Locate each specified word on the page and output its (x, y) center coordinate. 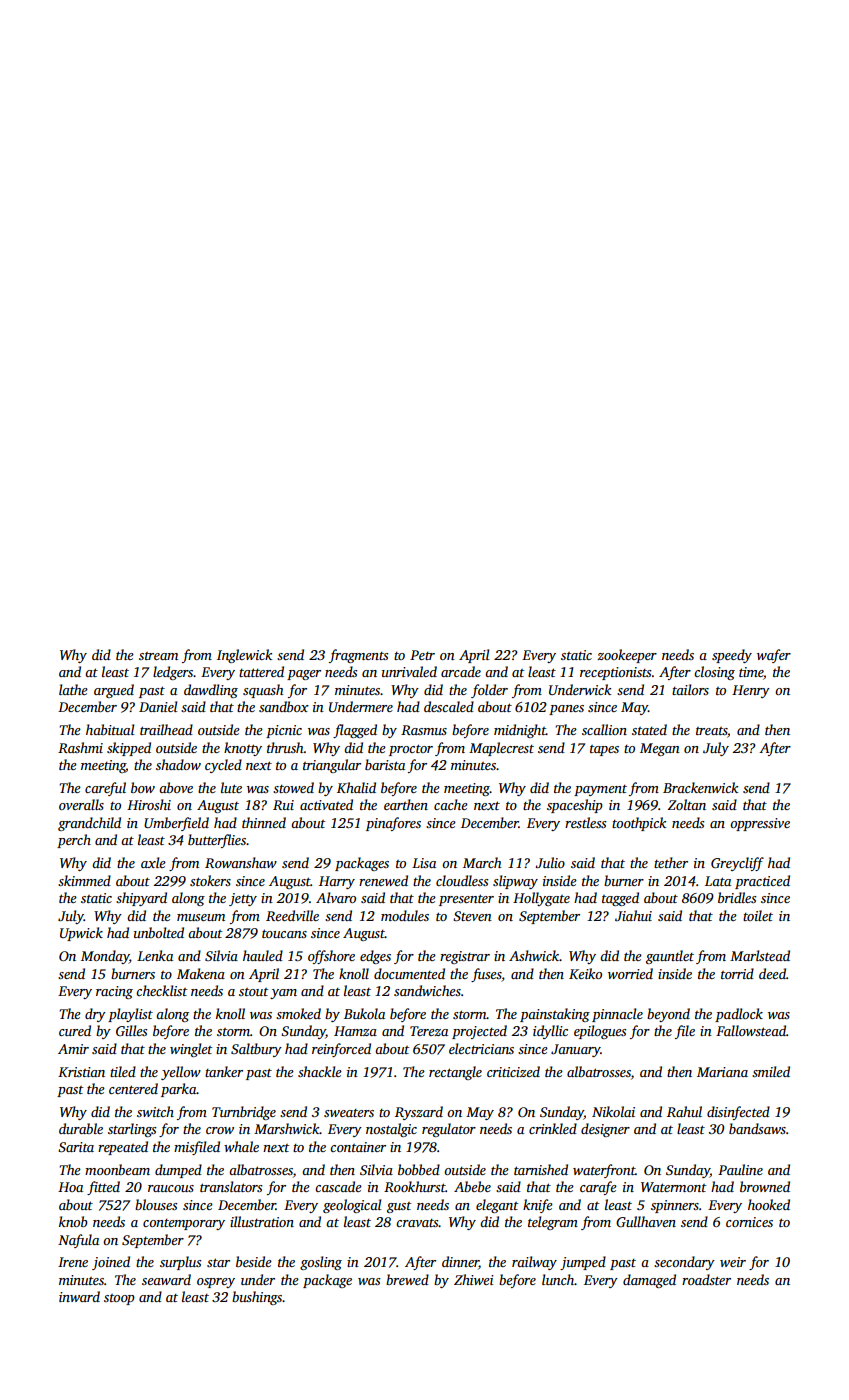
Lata (718, 881)
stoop (119, 1299)
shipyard (141, 899)
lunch (558, 1279)
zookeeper (627, 656)
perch (74, 841)
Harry (337, 882)
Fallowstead (751, 1030)
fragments (358, 656)
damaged (649, 1281)
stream (158, 656)
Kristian (81, 1072)
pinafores (393, 824)
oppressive (760, 824)
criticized (513, 1071)
